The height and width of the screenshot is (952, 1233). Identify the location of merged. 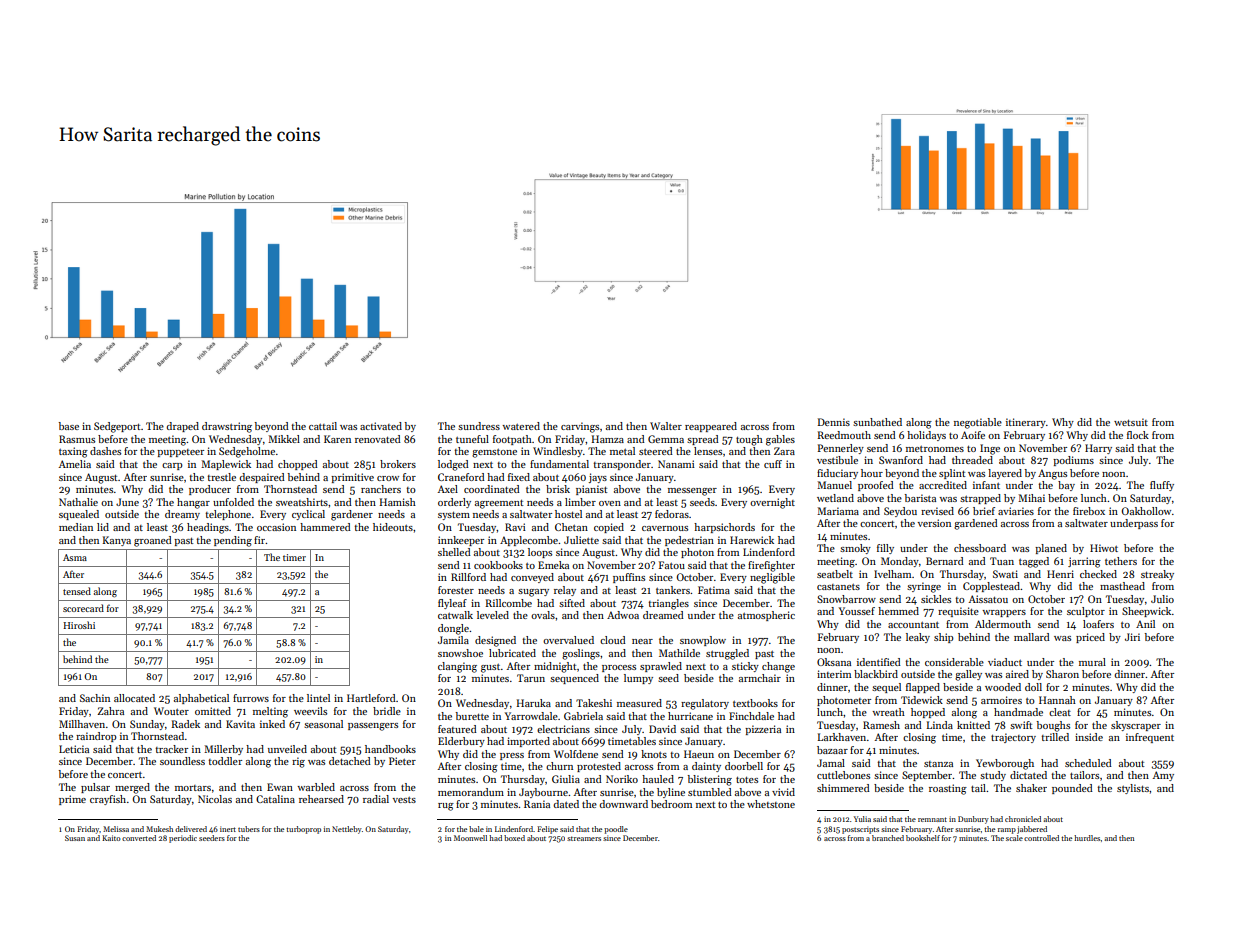
(132, 788).
